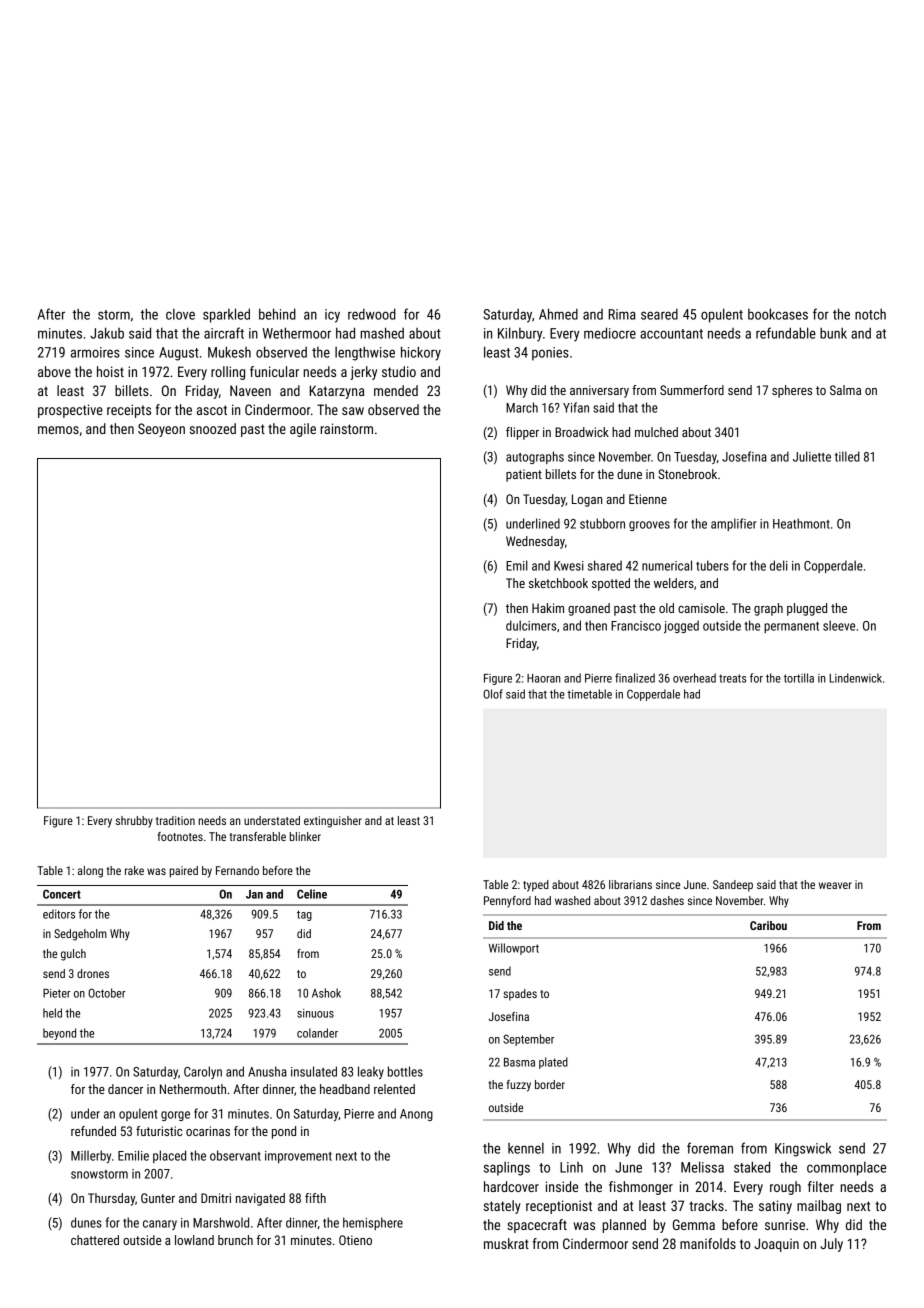 Image resolution: width=924 pixels, height=1308 pixels. I want to click on bookcases, so click(778, 314).
